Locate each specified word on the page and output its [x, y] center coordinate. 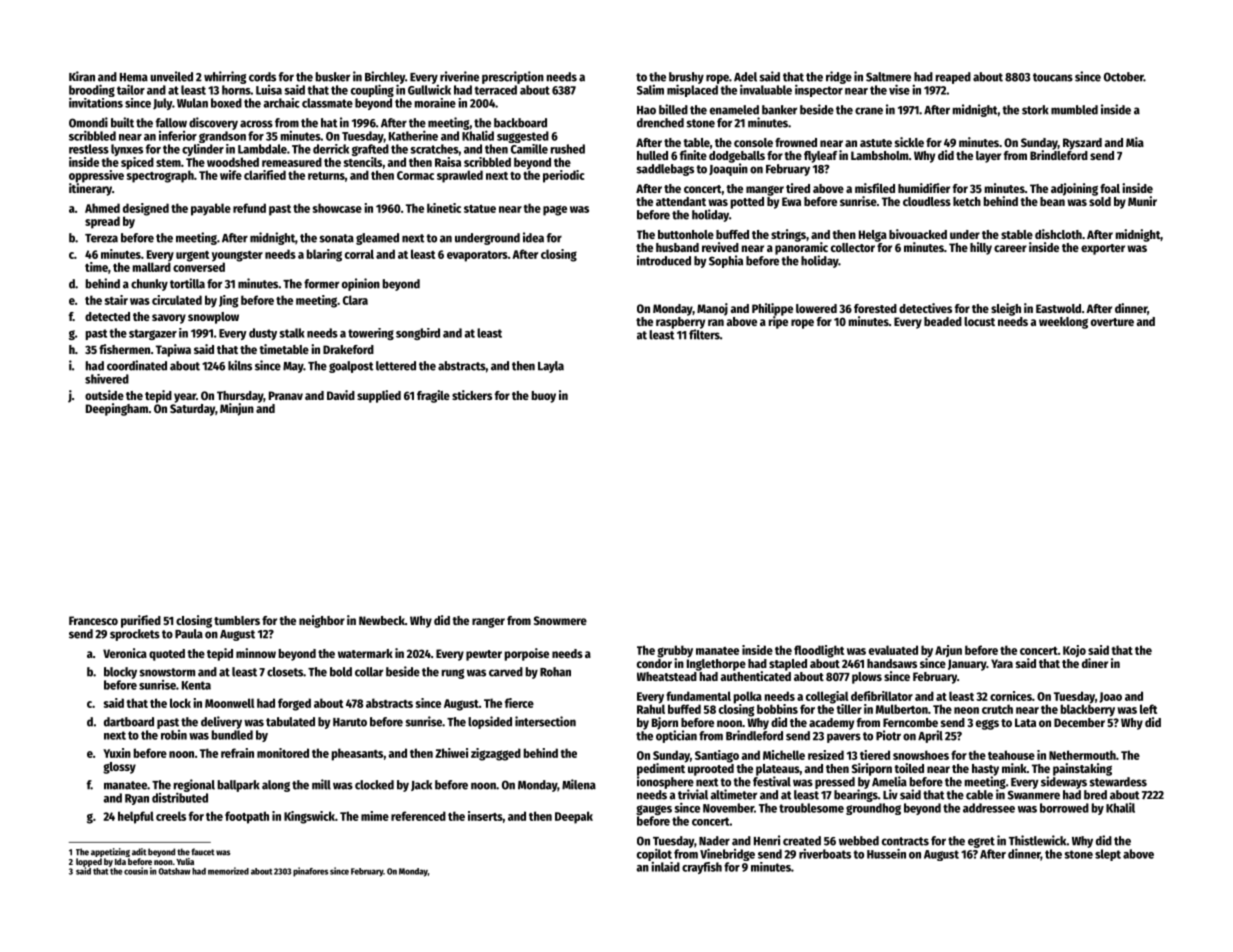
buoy [544, 397]
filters [704, 334]
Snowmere [560, 620]
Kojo [1074, 651]
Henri [767, 840]
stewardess [1118, 782]
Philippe [772, 309]
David [341, 395]
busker [333, 77]
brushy [686, 78]
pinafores [310, 872]
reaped [953, 78]
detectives [925, 308]
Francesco [93, 620]
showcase [337, 208]
